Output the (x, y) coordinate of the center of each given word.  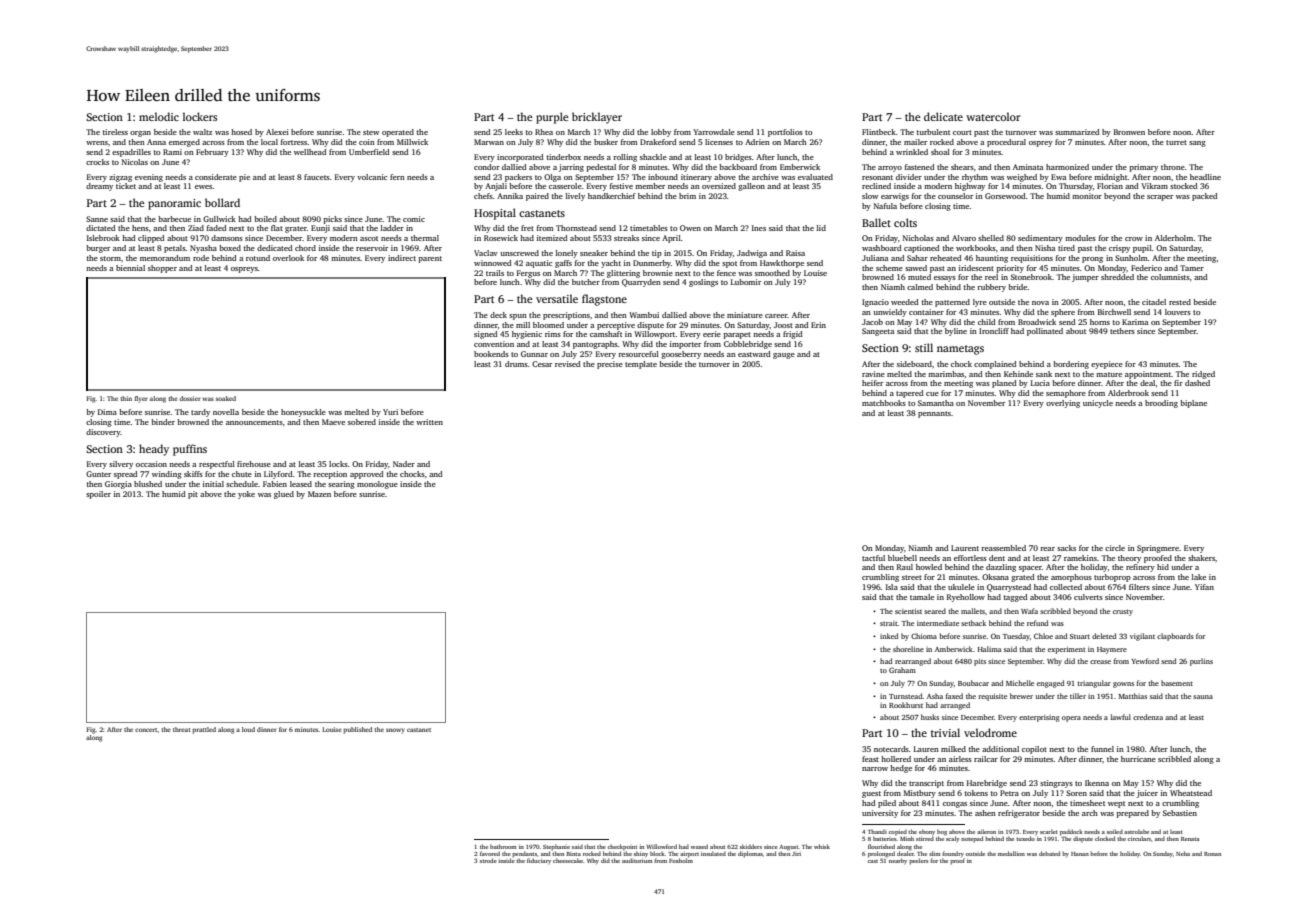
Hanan (1080, 854)
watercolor (993, 116)
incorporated (520, 158)
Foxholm (681, 860)
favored (490, 853)
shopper (162, 269)
